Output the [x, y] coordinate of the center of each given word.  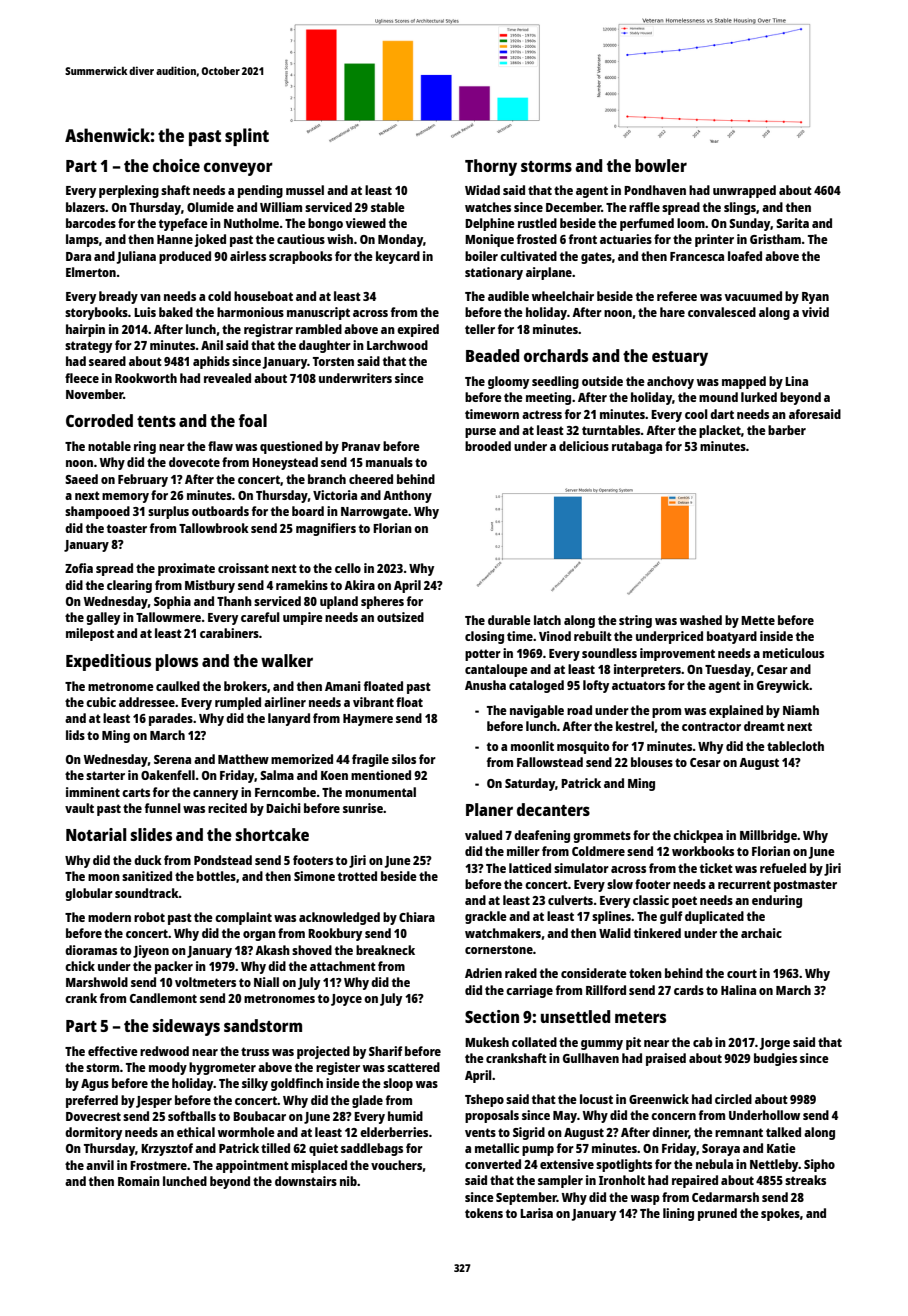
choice [176, 165]
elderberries [394, 1132]
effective [113, 1051]
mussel [305, 190]
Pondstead [223, 860]
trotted [357, 876]
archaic [761, 933]
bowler [661, 165]
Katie [781, 1148]
